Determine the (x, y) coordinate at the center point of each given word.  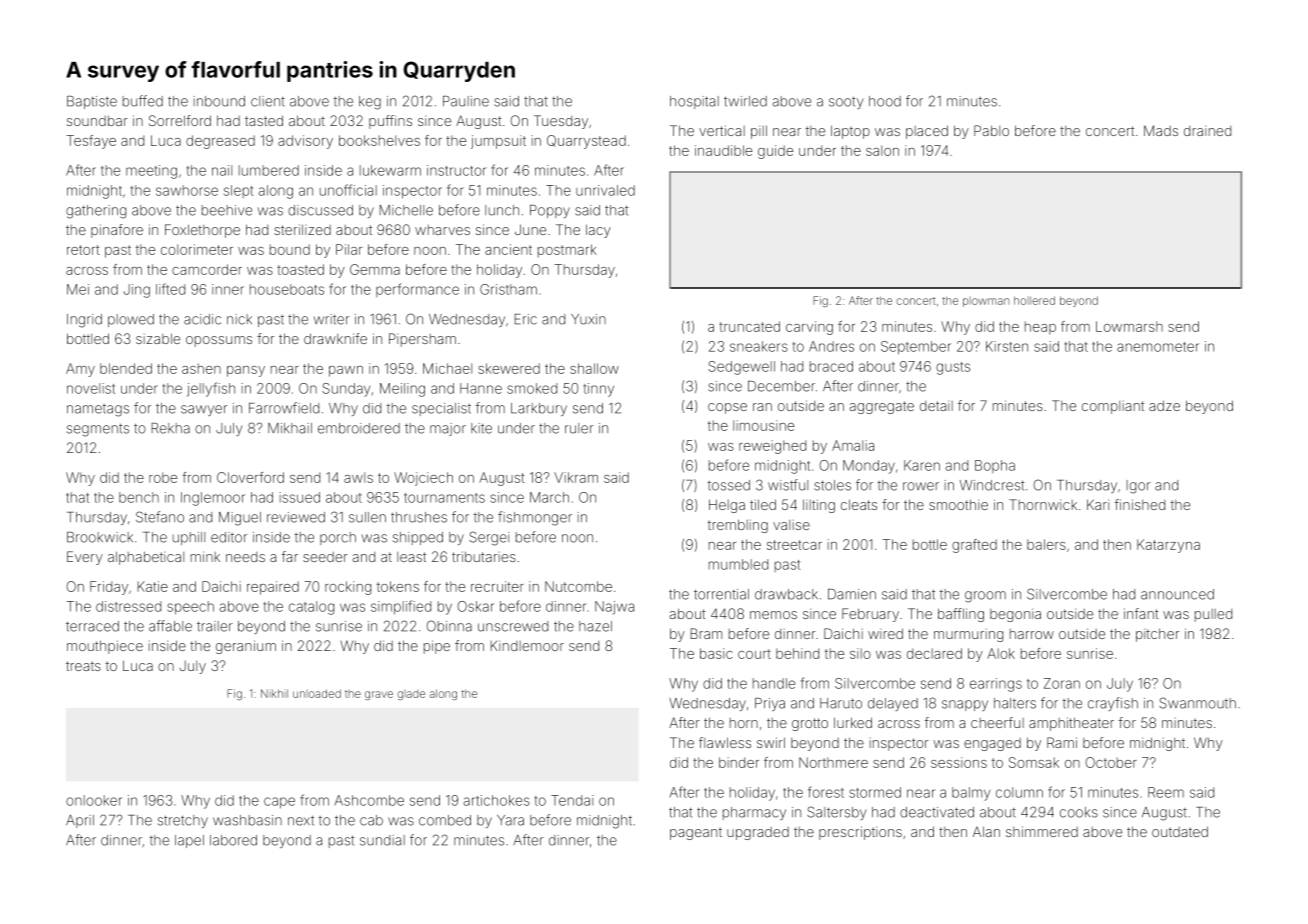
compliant (1113, 407)
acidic (202, 319)
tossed (729, 485)
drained (1207, 131)
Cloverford (250, 477)
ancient (508, 249)
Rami (1062, 742)
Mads (1161, 130)
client (268, 101)
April (80, 821)
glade (411, 695)
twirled (745, 101)
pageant (696, 833)
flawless (725, 742)
